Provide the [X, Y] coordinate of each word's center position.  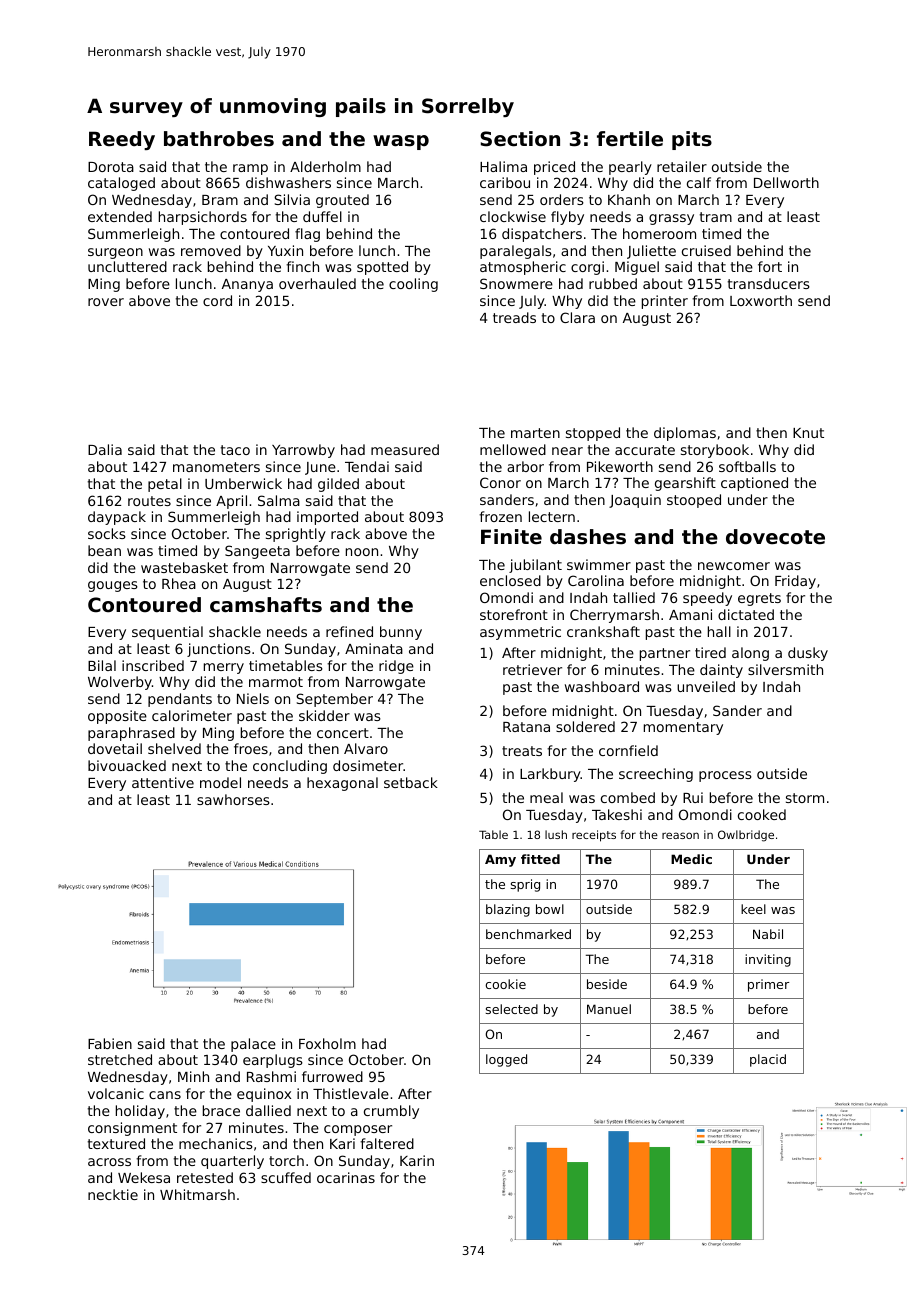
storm [805, 798]
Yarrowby [303, 451]
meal [546, 797]
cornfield [628, 750]
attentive [163, 782]
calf [699, 182]
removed [211, 250]
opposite [117, 717]
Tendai [367, 466]
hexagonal [342, 784]
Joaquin [635, 501]
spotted [382, 268]
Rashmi [271, 1076]
